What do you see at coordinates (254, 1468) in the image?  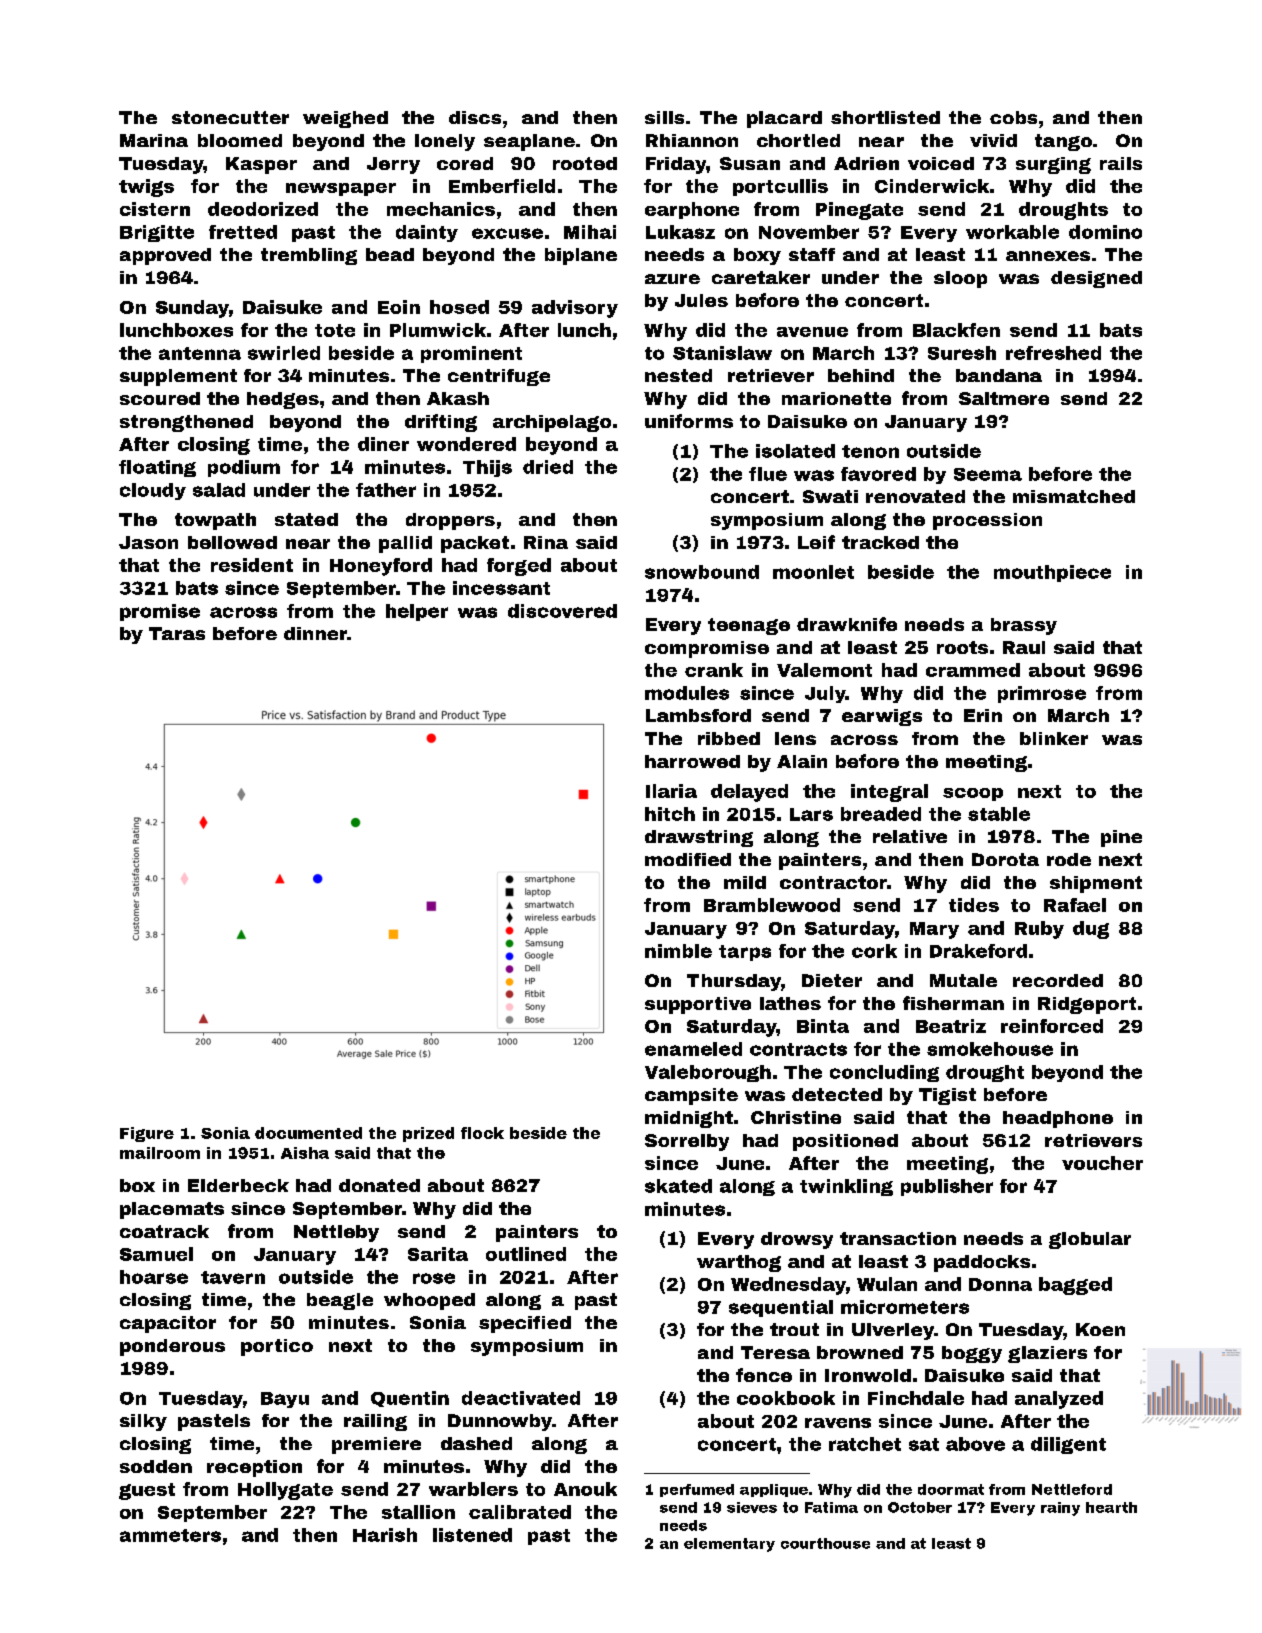 I see `reception` at bounding box center [254, 1468].
